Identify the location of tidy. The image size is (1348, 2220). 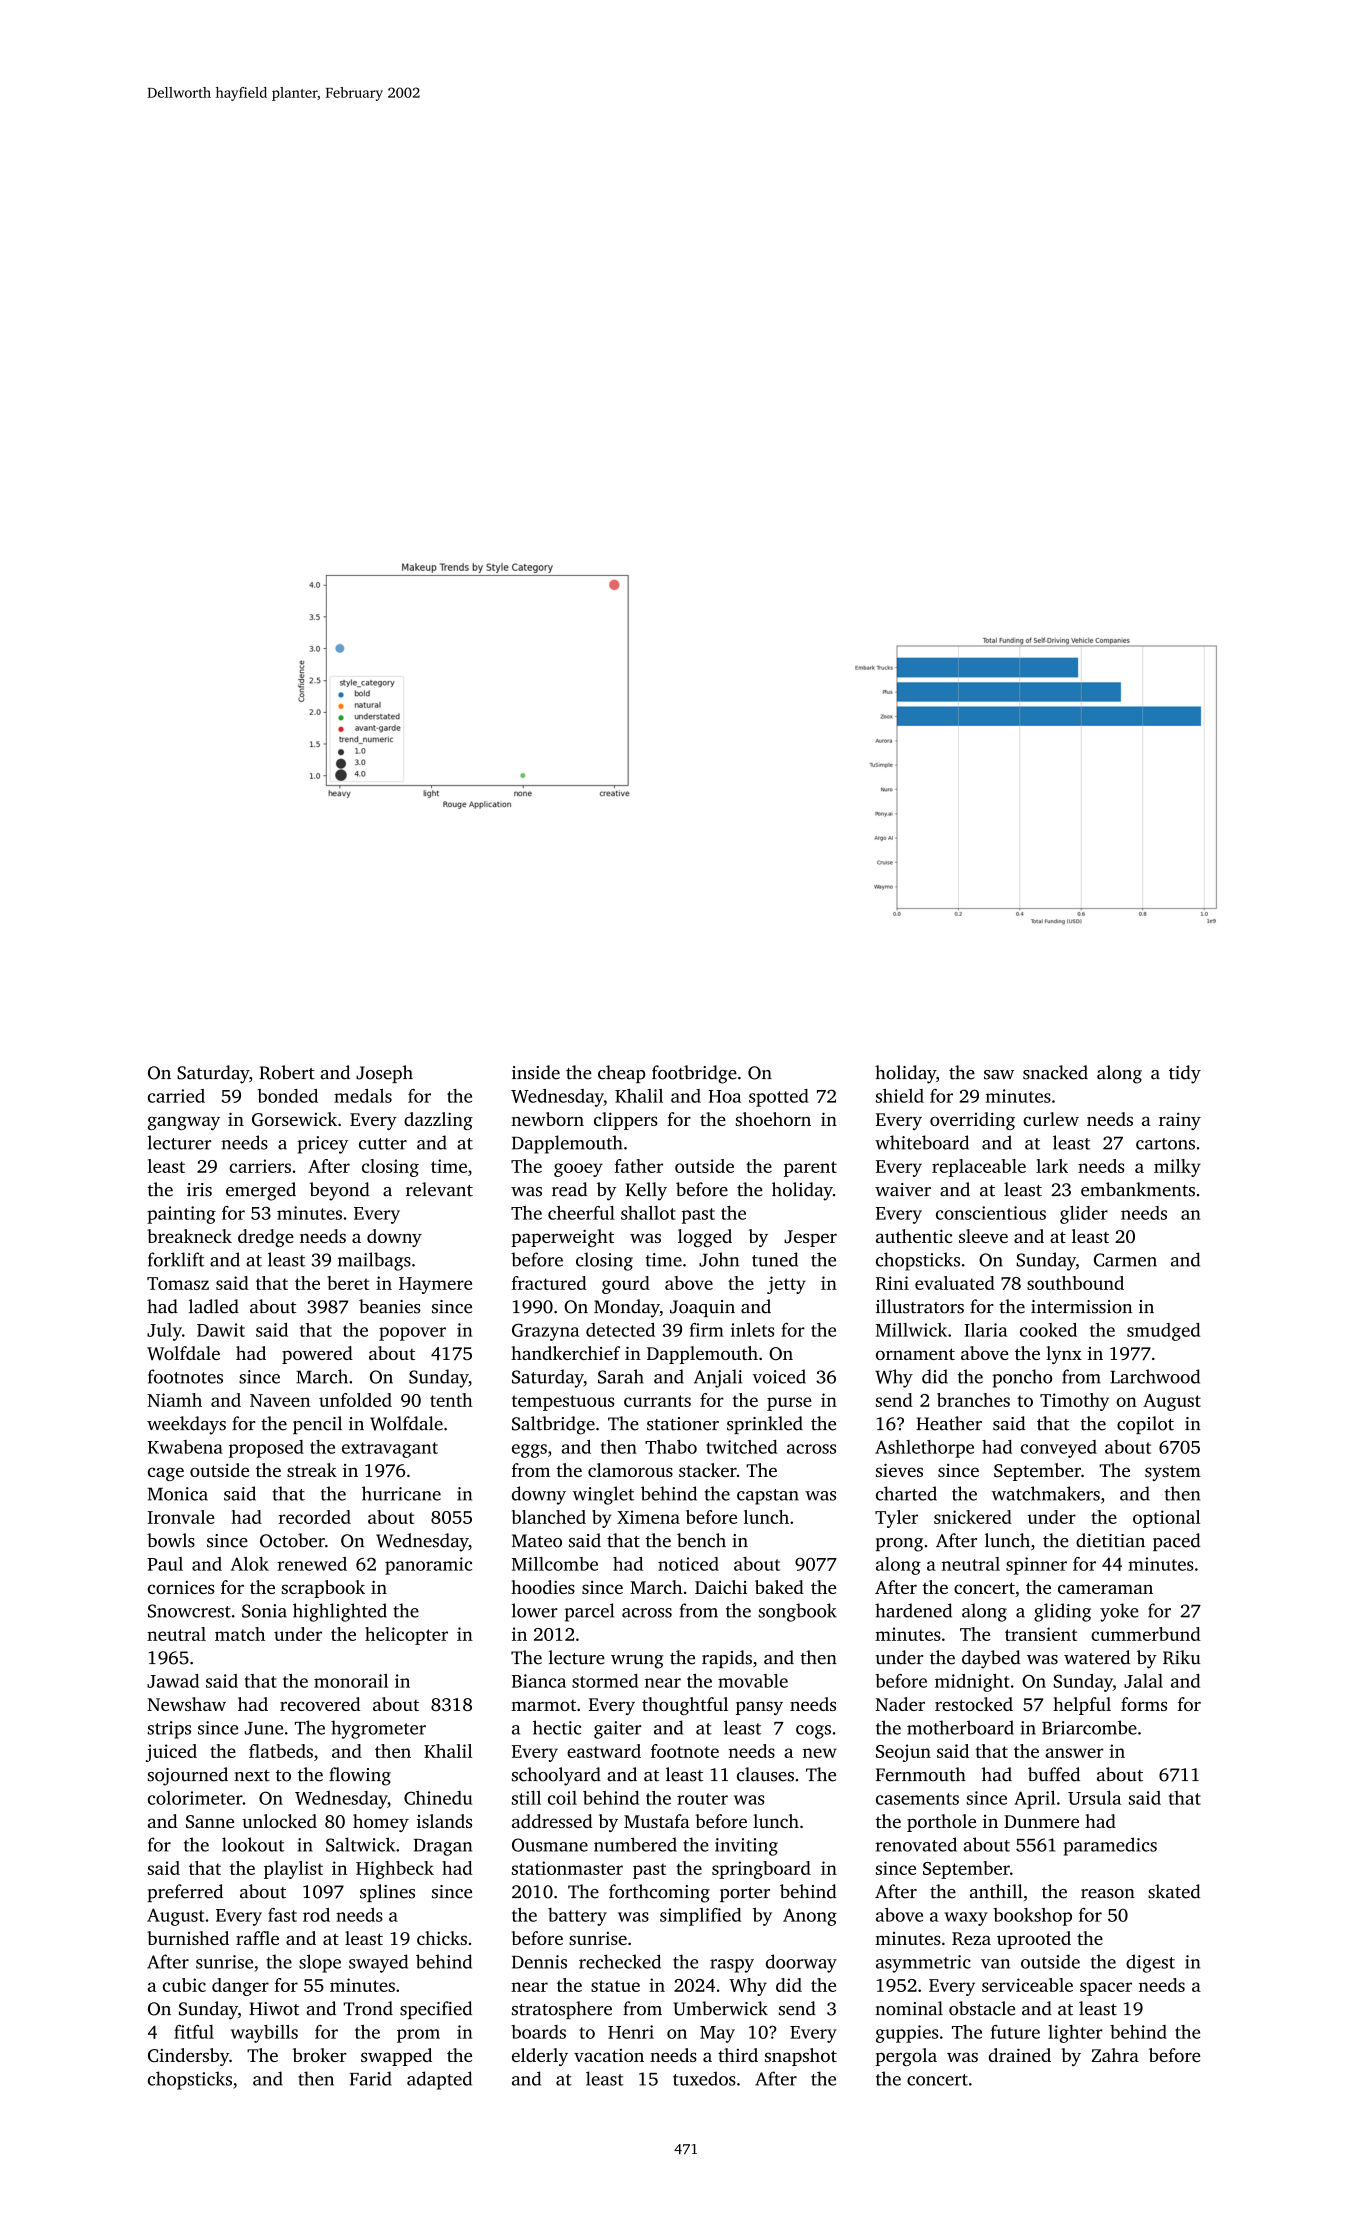
(1185, 1074).
